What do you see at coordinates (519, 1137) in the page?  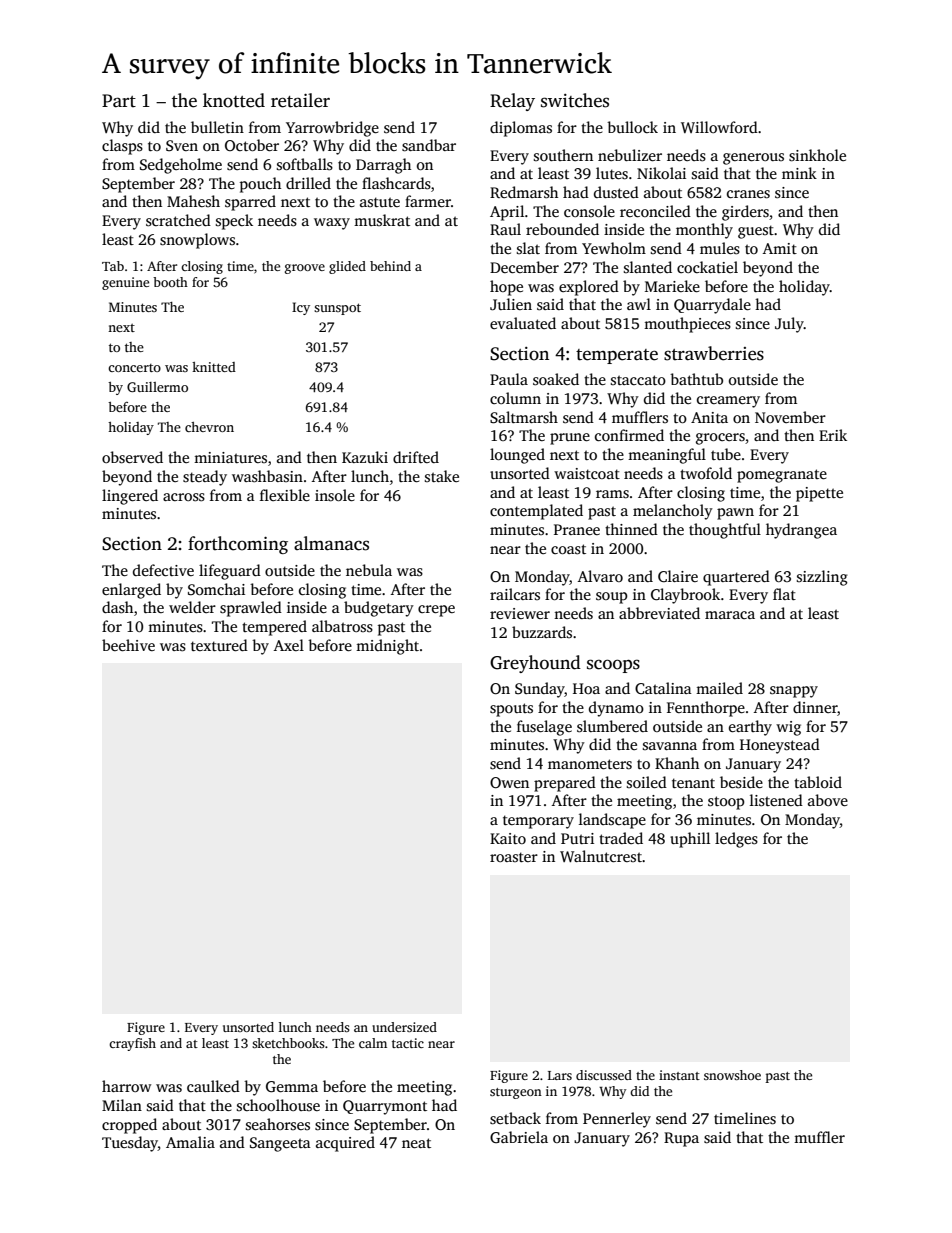 I see `Gabriela` at bounding box center [519, 1137].
